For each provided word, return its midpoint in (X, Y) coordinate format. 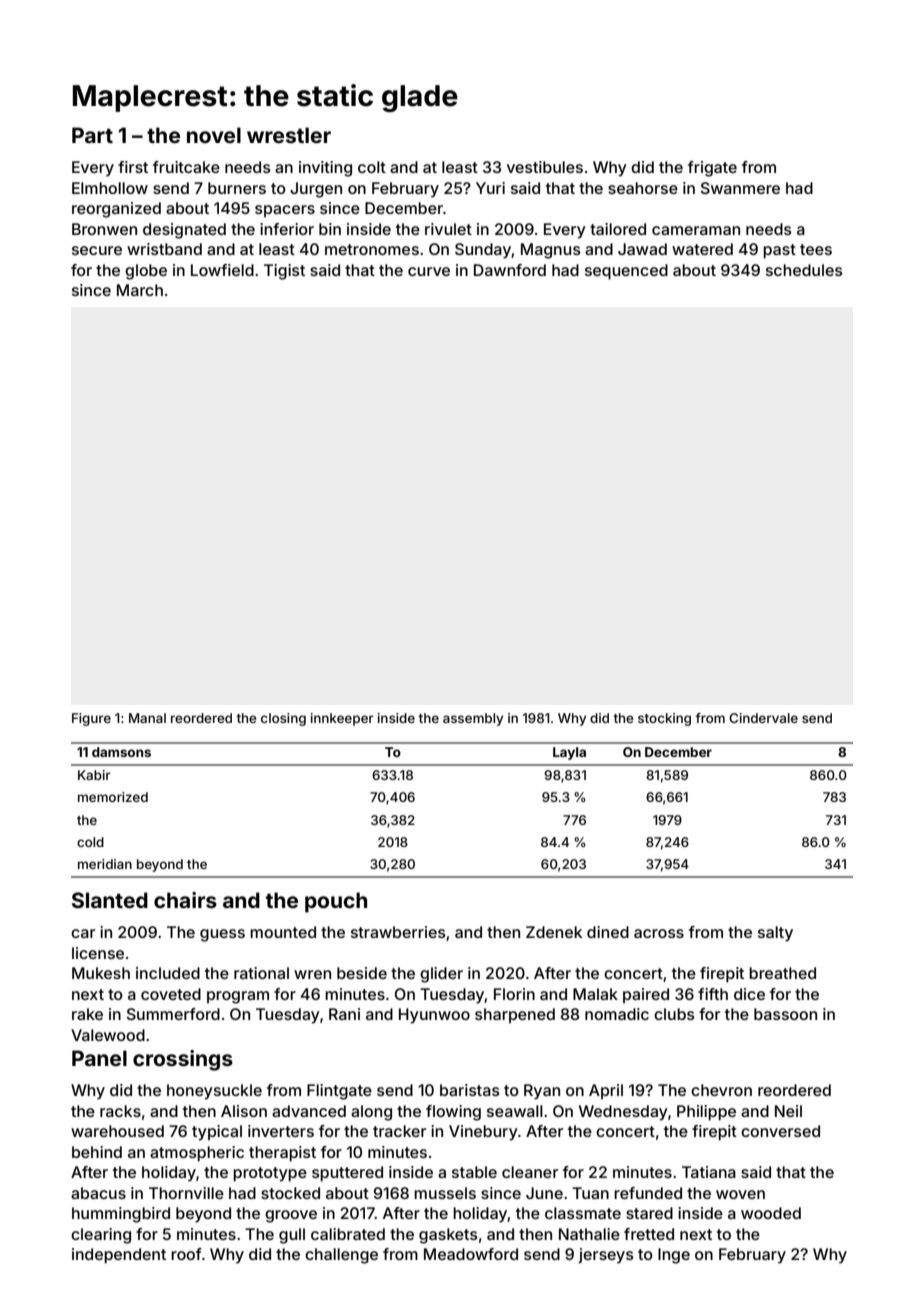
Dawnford (510, 270)
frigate (712, 169)
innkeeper (342, 719)
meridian (105, 864)
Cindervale (763, 718)
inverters (281, 1131)
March (140, 290)
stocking (664, 719)
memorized (113, 797)
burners (237, 188)
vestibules (545, 167)
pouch (336, 902)
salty (775, 934)
